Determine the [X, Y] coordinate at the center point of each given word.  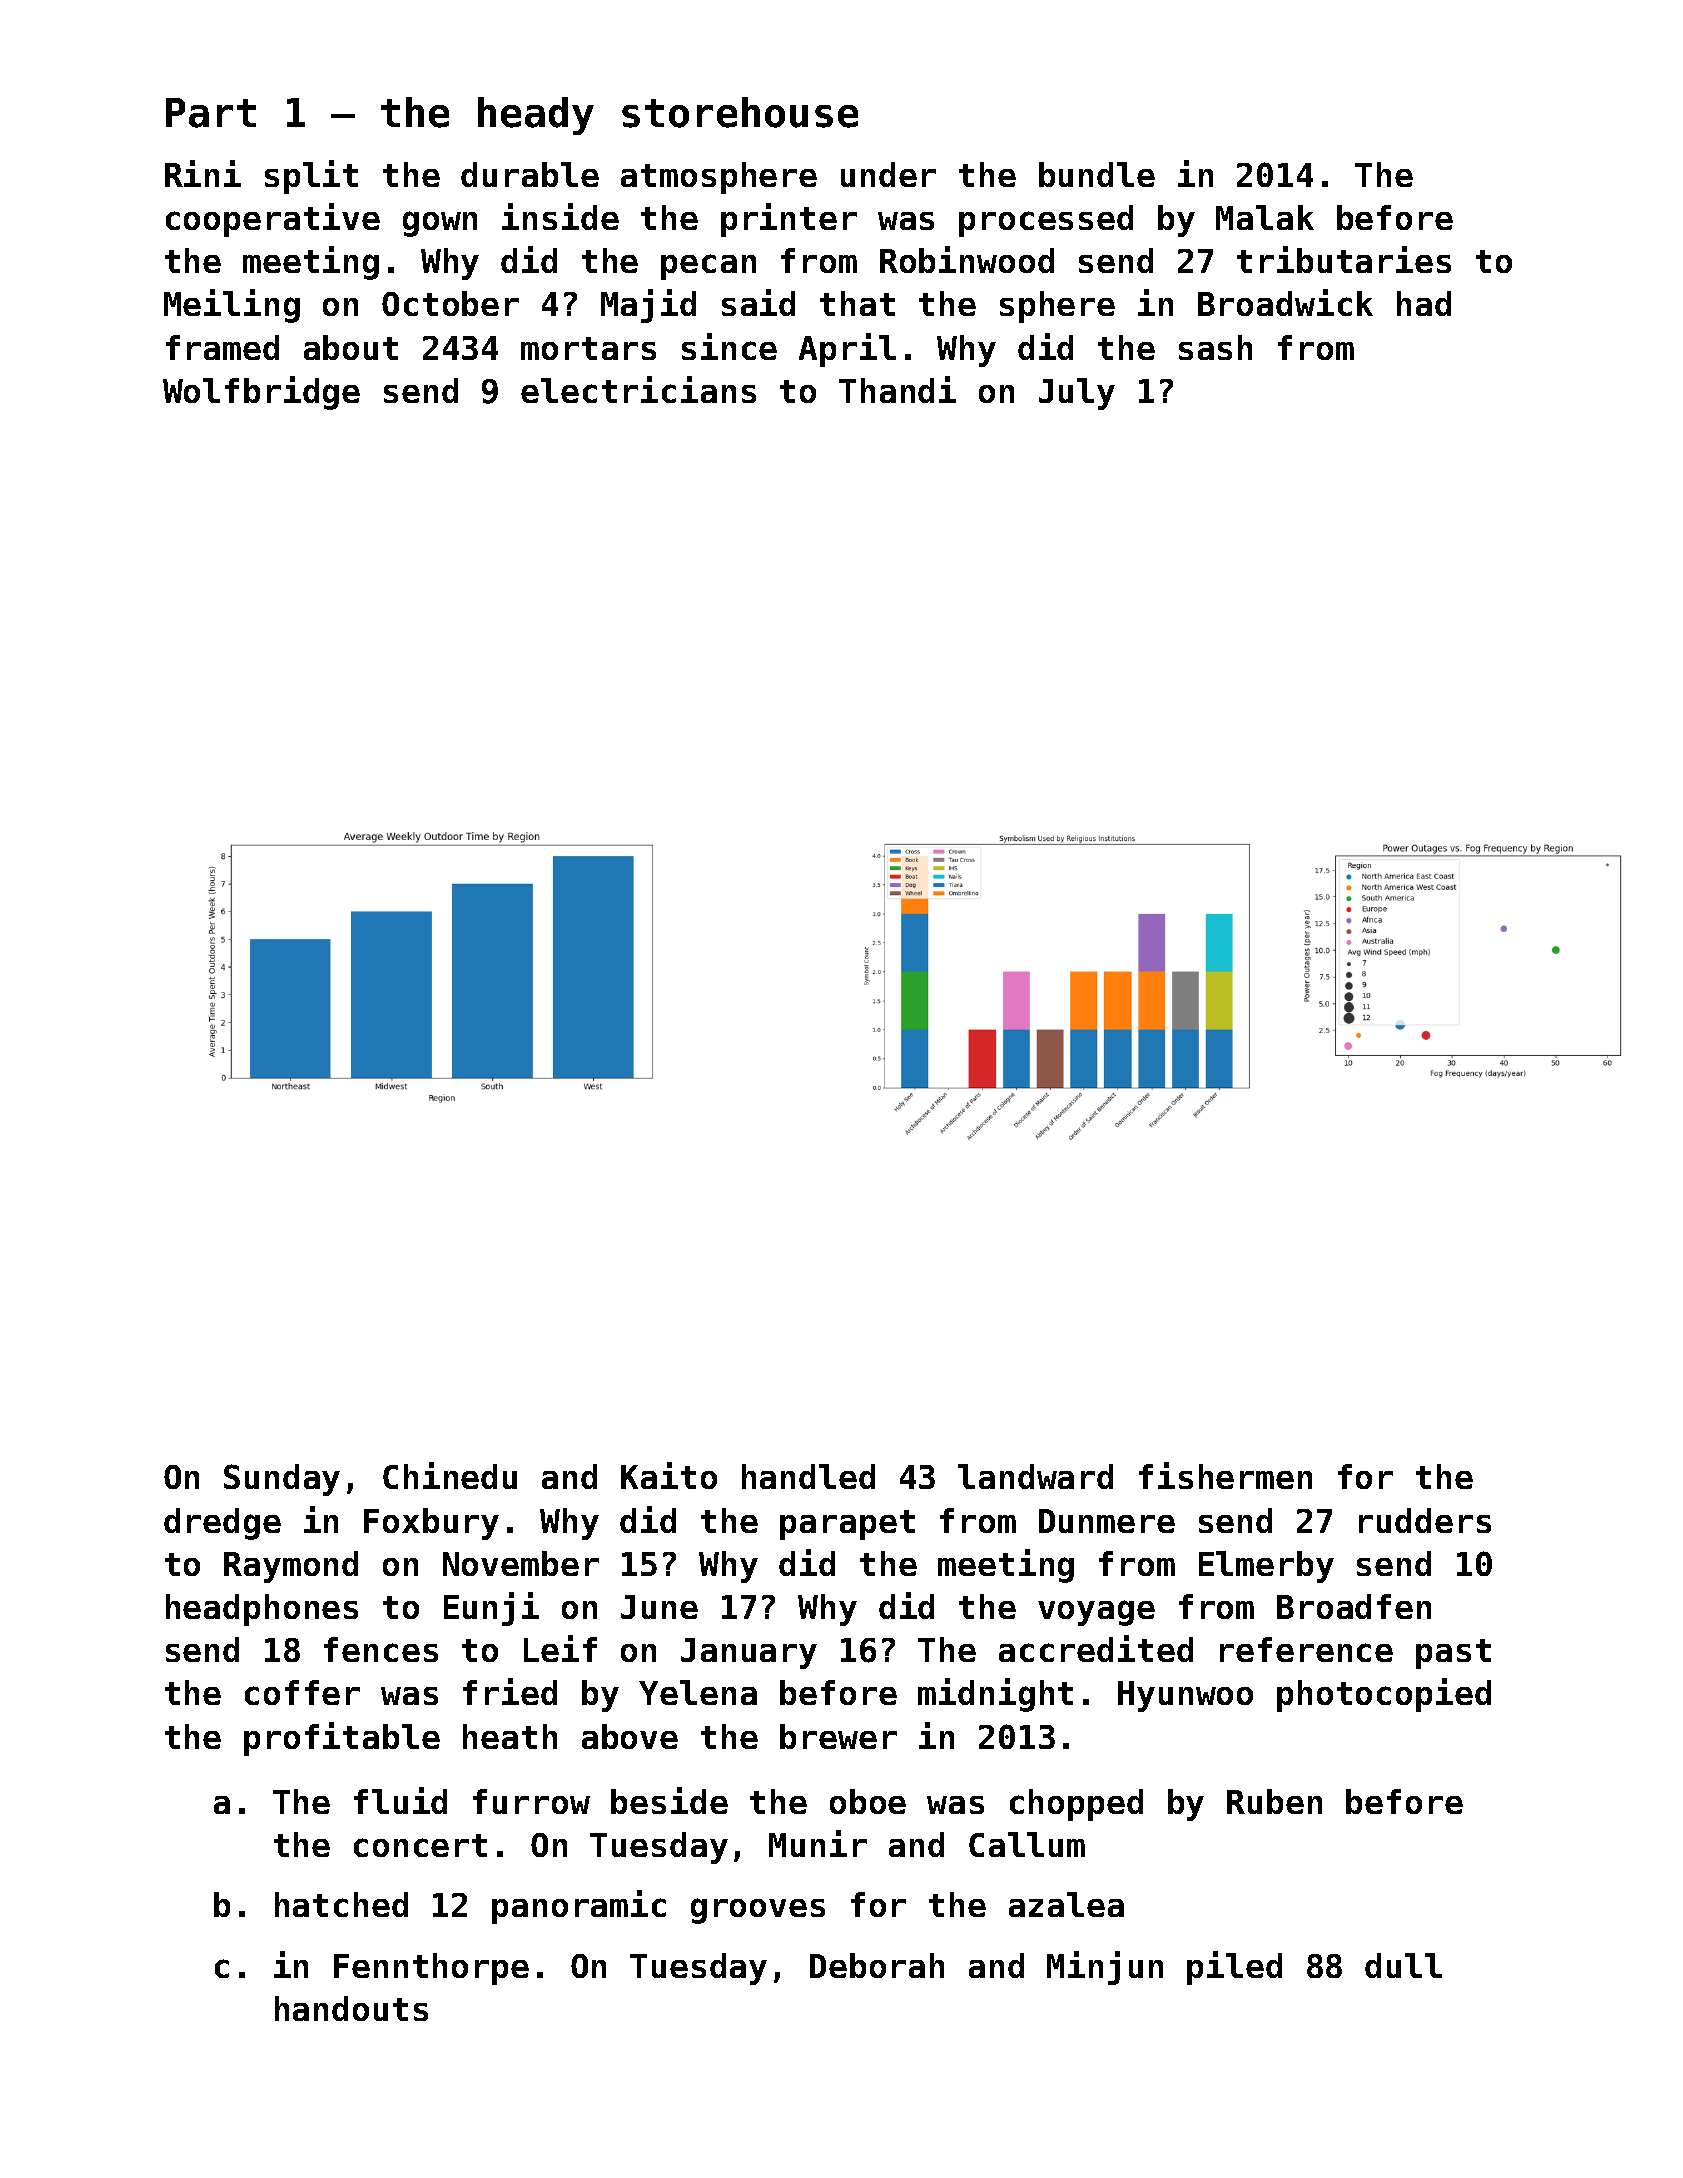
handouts [351, 2008]
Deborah [877, 1965]
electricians [638, 389]
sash [1215, 347]
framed [222, 347]
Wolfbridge [261, 393]
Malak [1265, 217]
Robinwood [967, 259]
